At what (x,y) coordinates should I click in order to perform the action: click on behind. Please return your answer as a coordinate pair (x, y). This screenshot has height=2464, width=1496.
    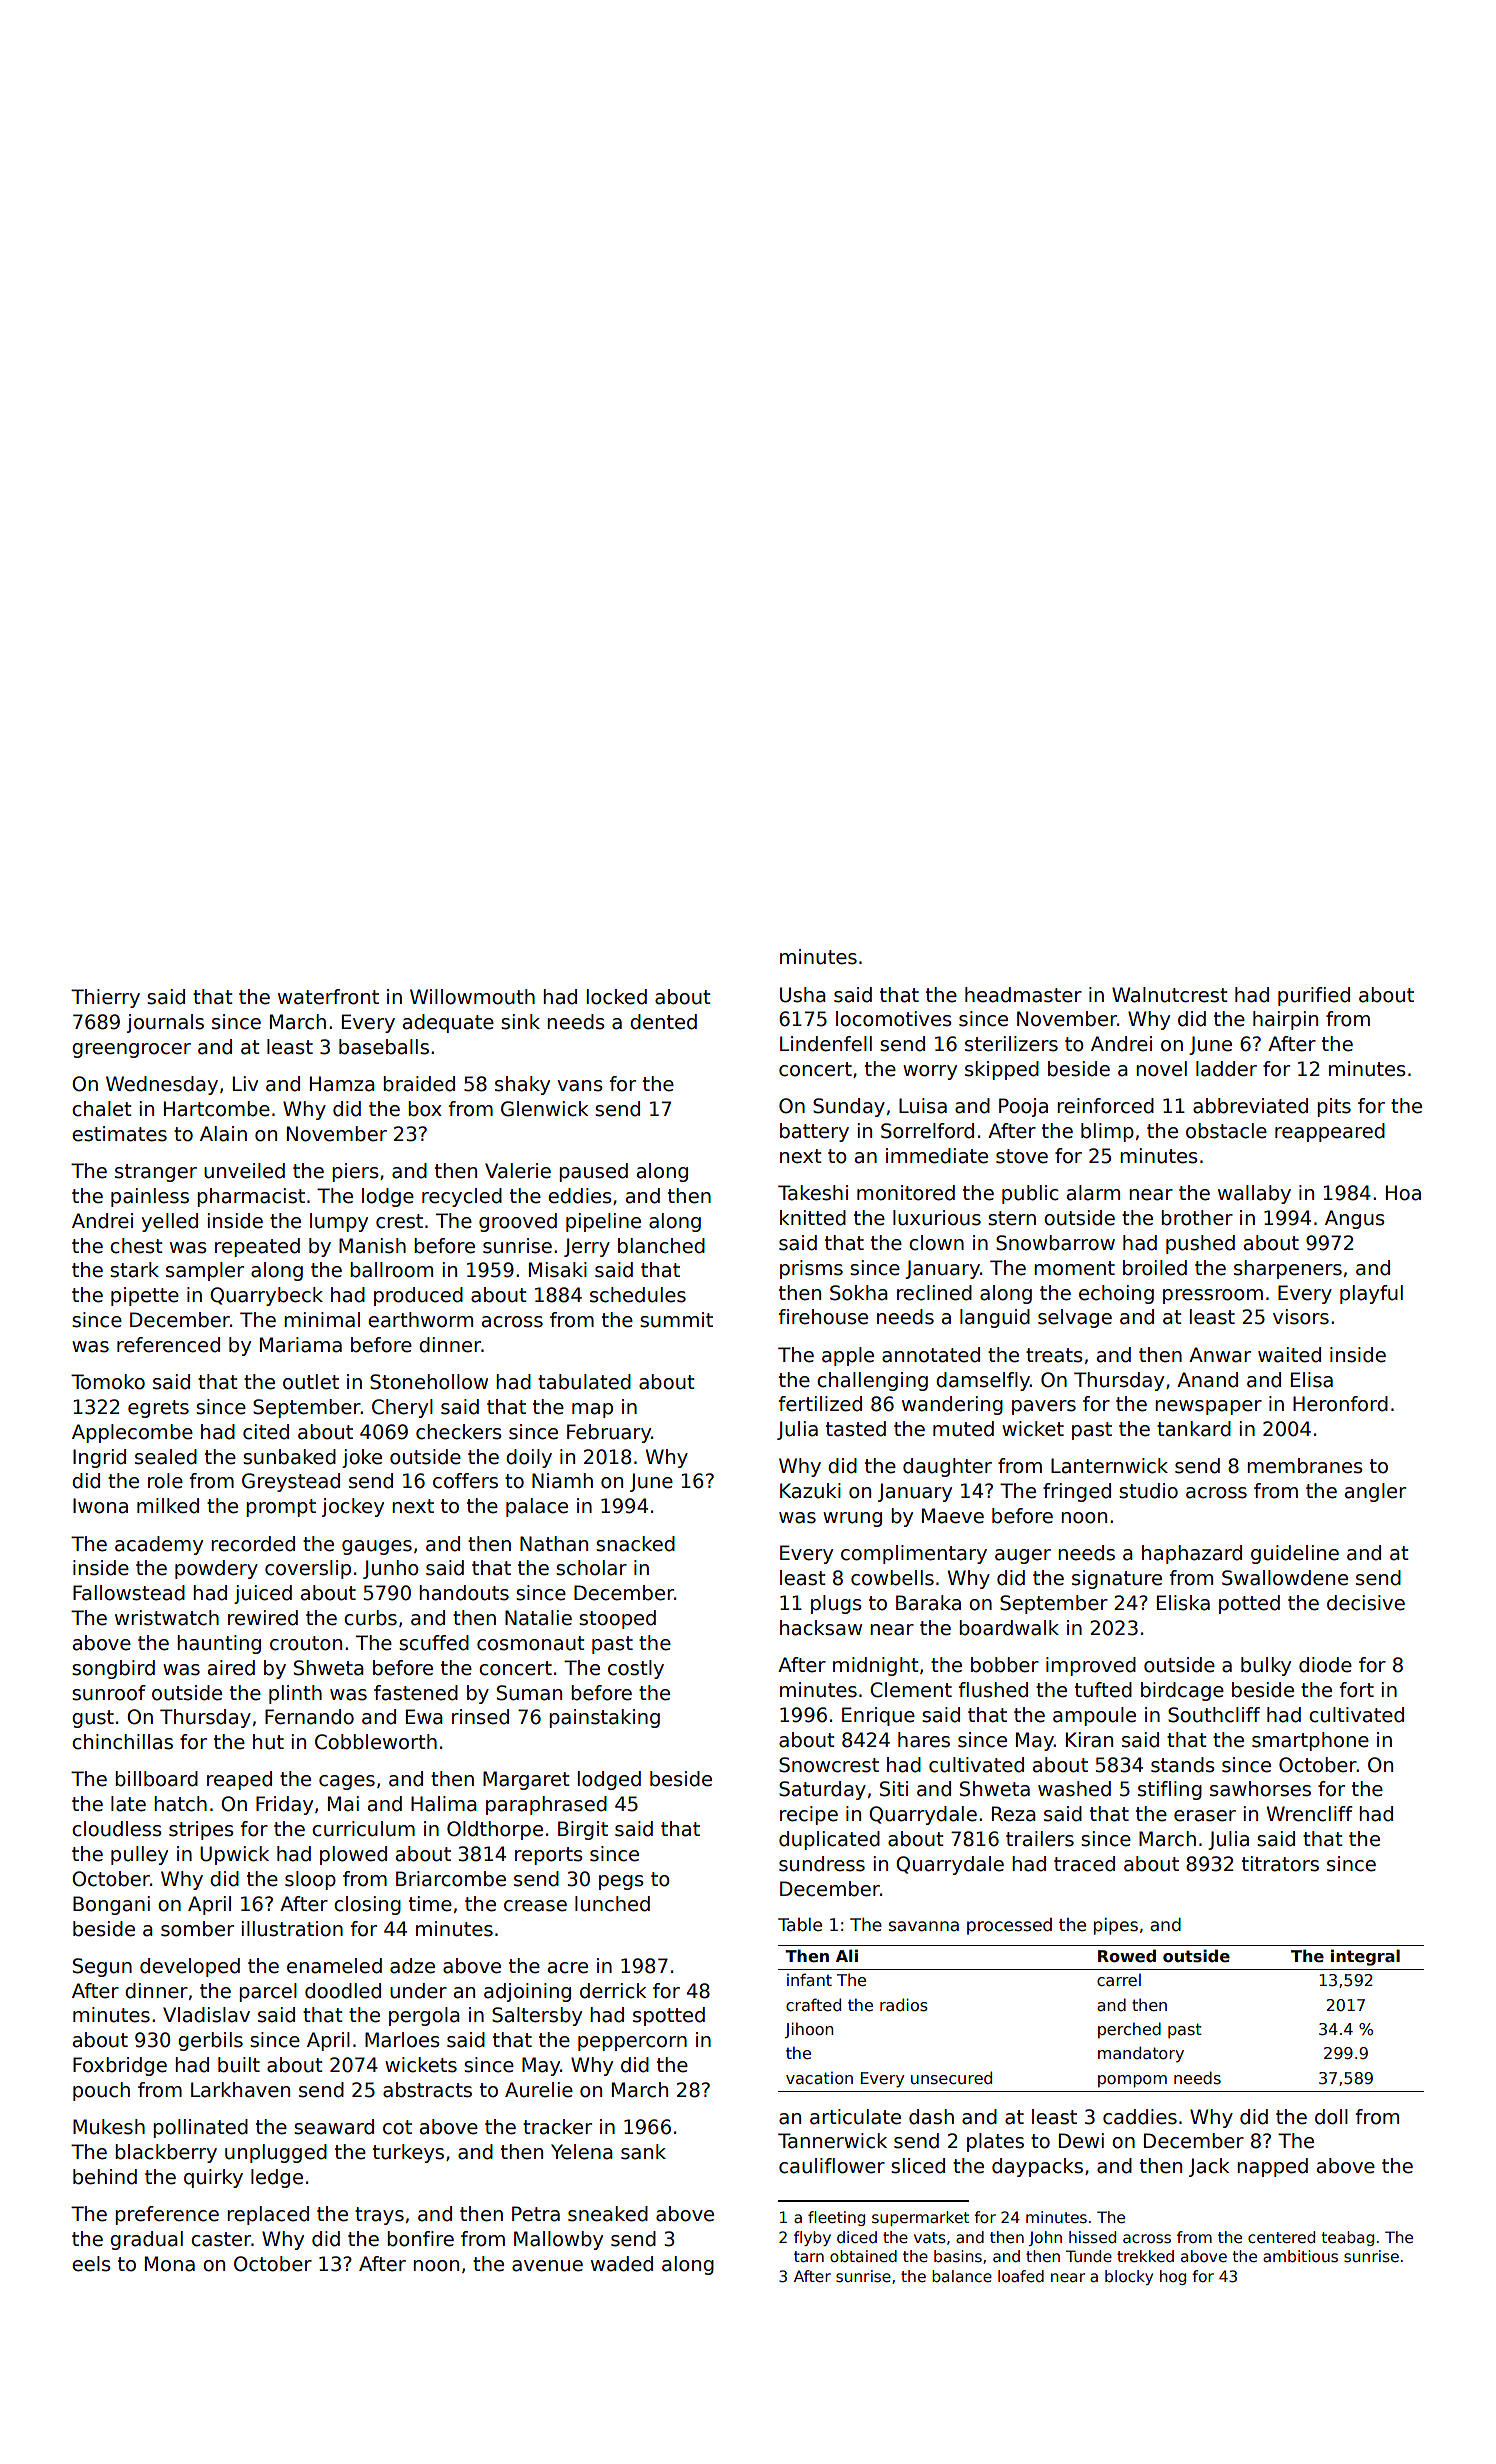
    Looking at the image, I should click on (105, 2177).
